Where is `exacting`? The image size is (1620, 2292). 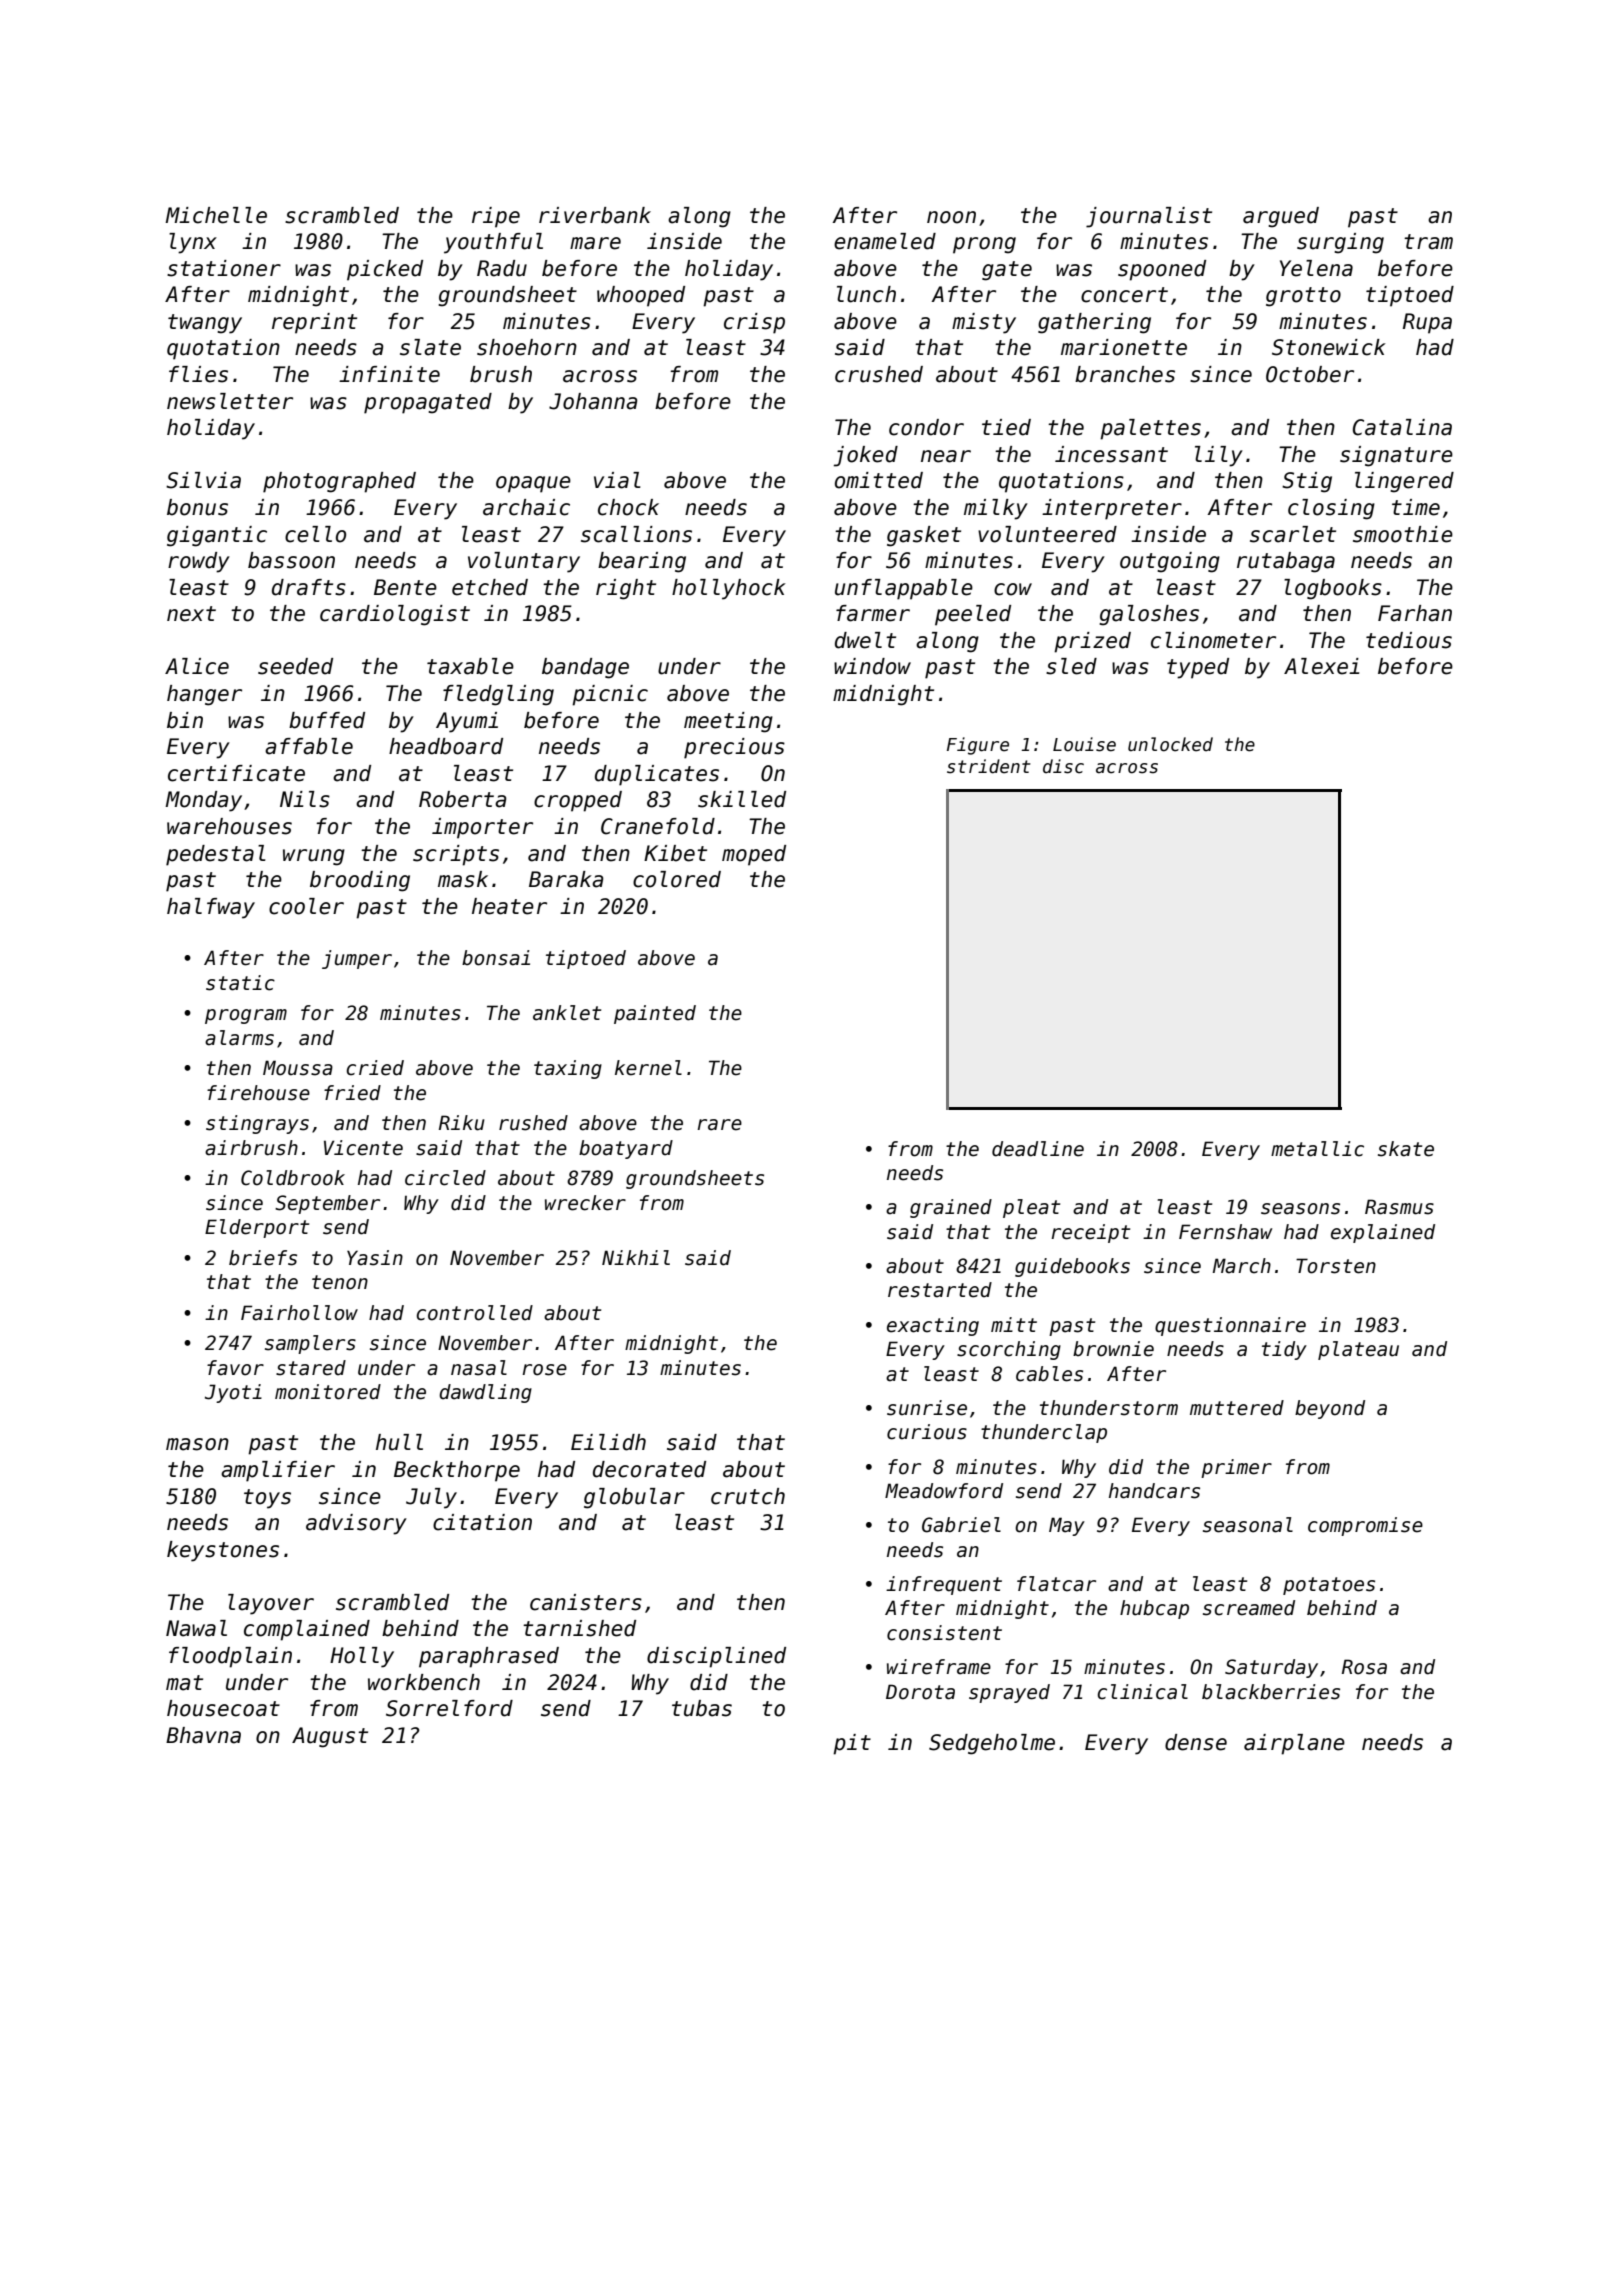
exacting is located at coordinates (933, 1326).
